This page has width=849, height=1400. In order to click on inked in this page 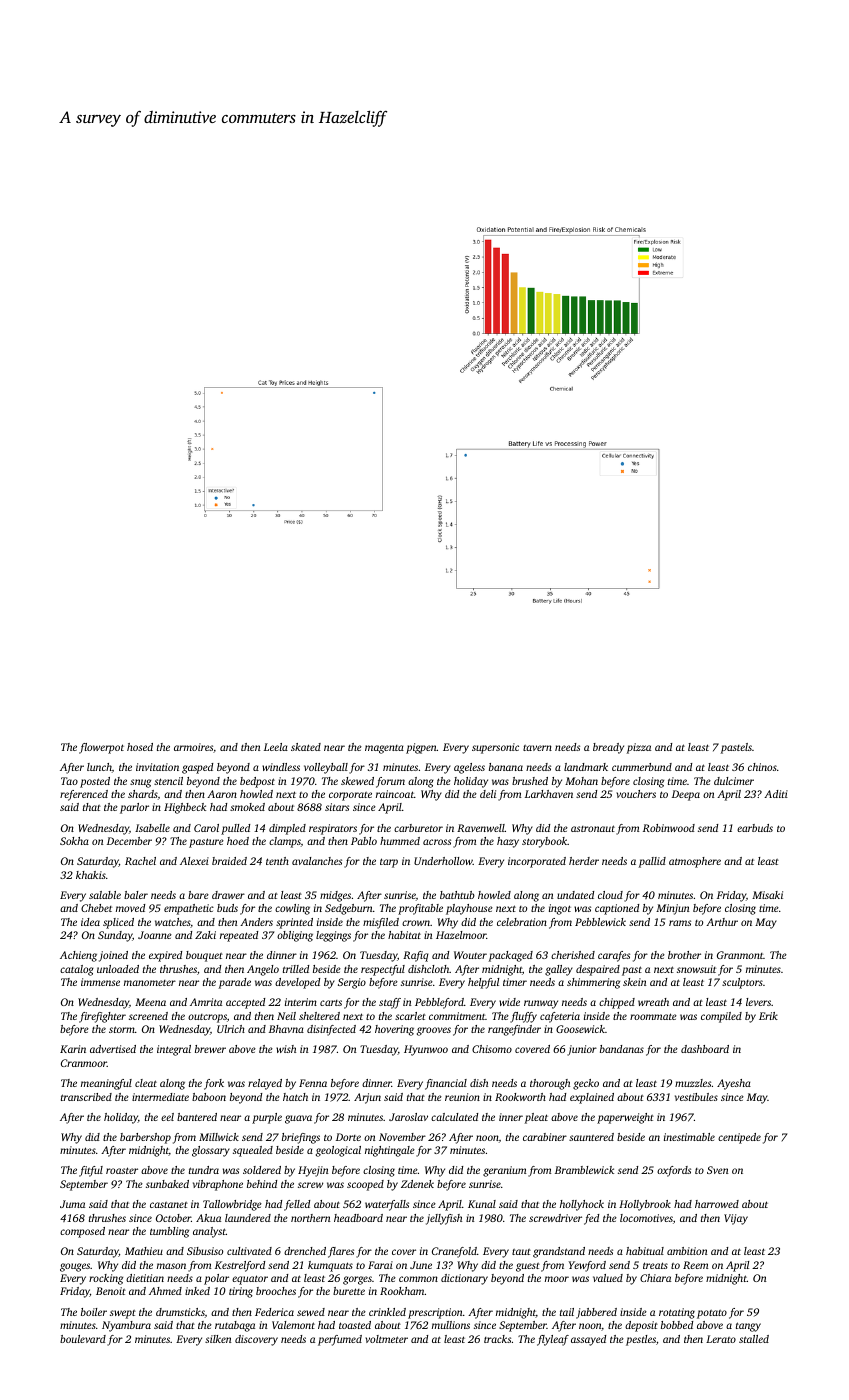, I will do `click(197, 1291)`.
